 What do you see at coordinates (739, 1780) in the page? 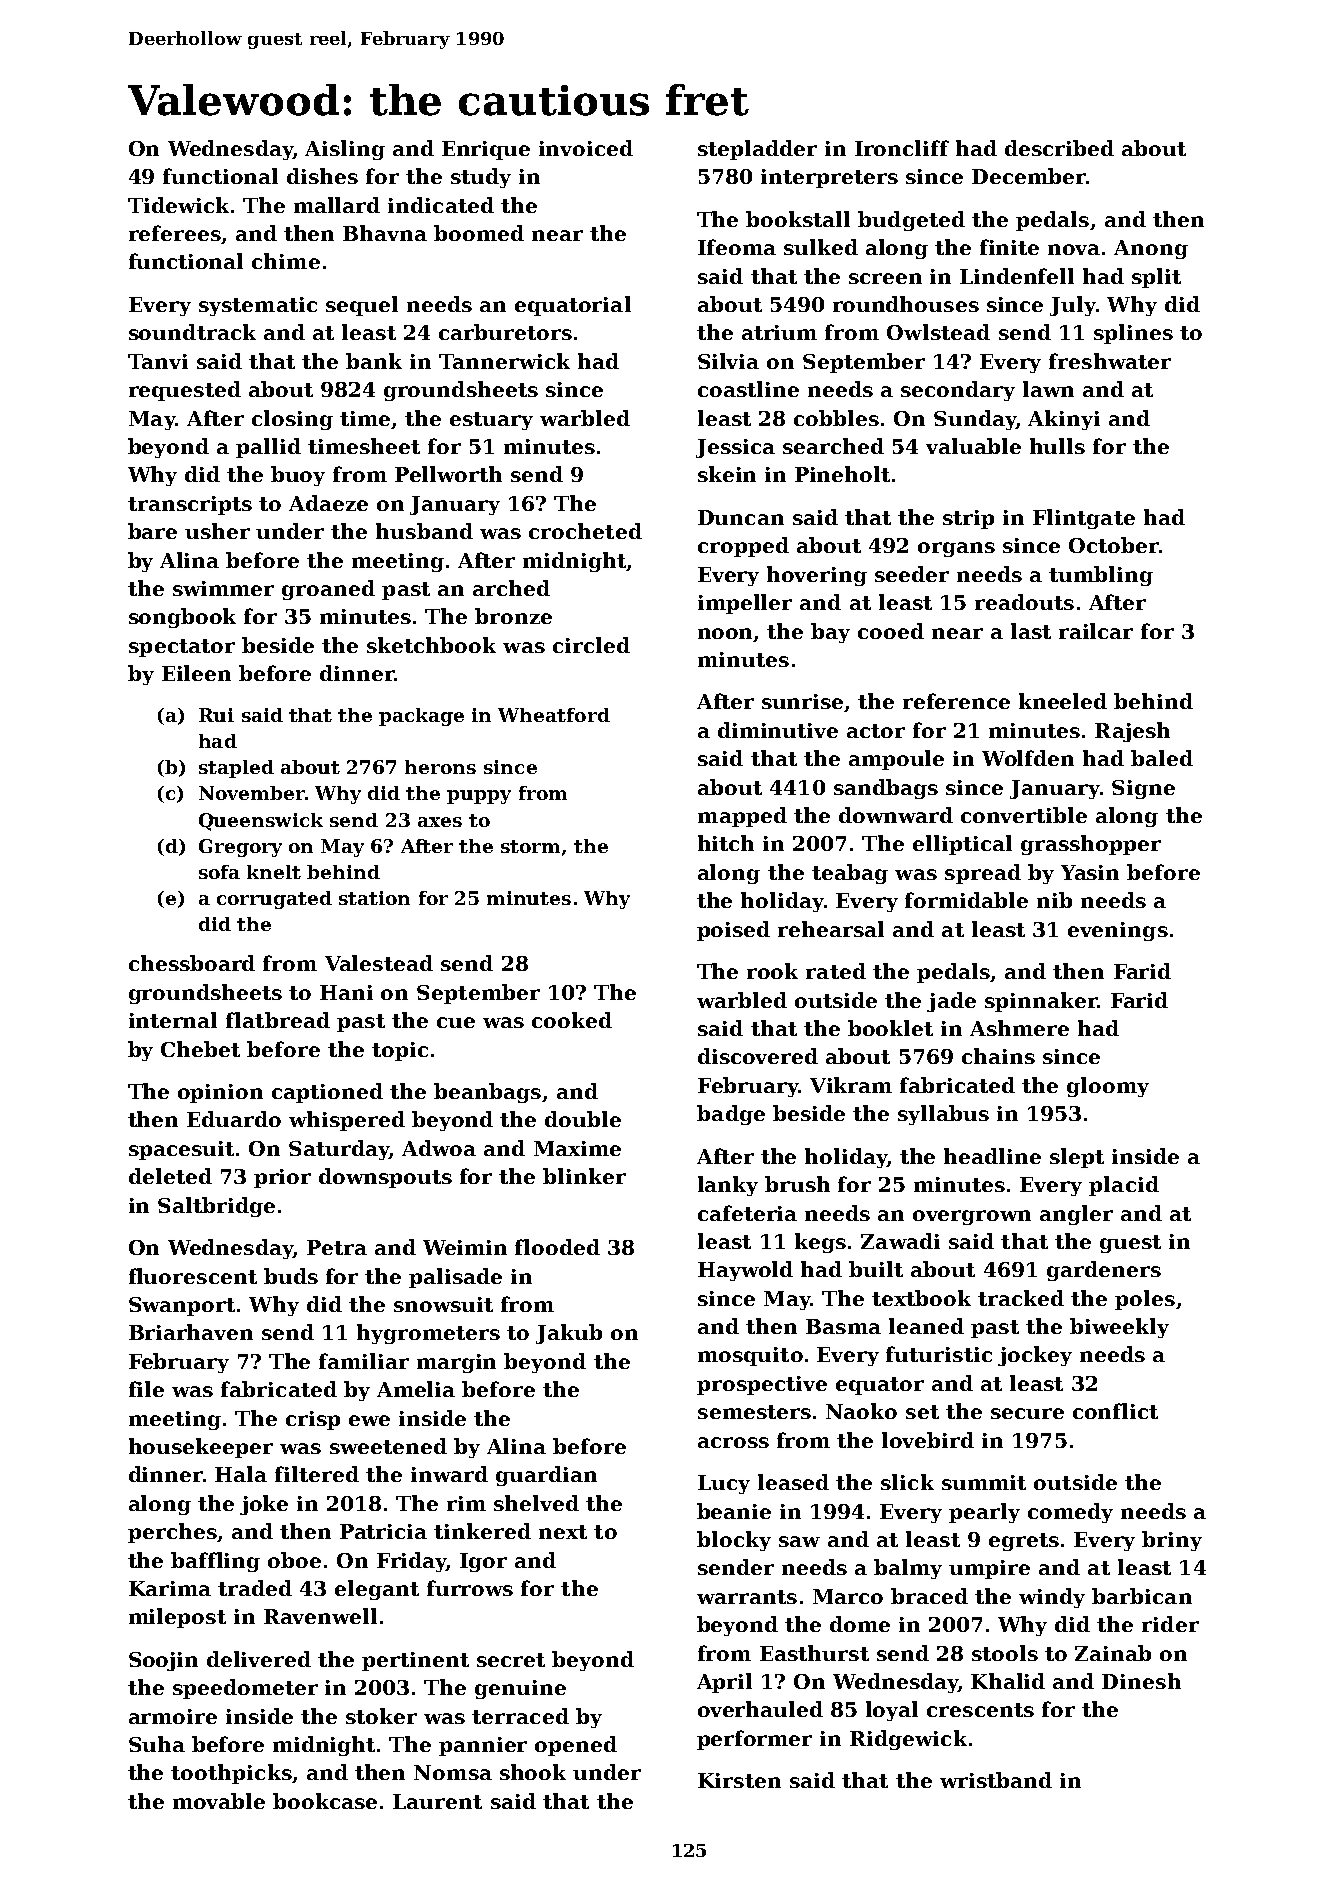
I see `Kirsten` at bounding box center [739, 1780].
